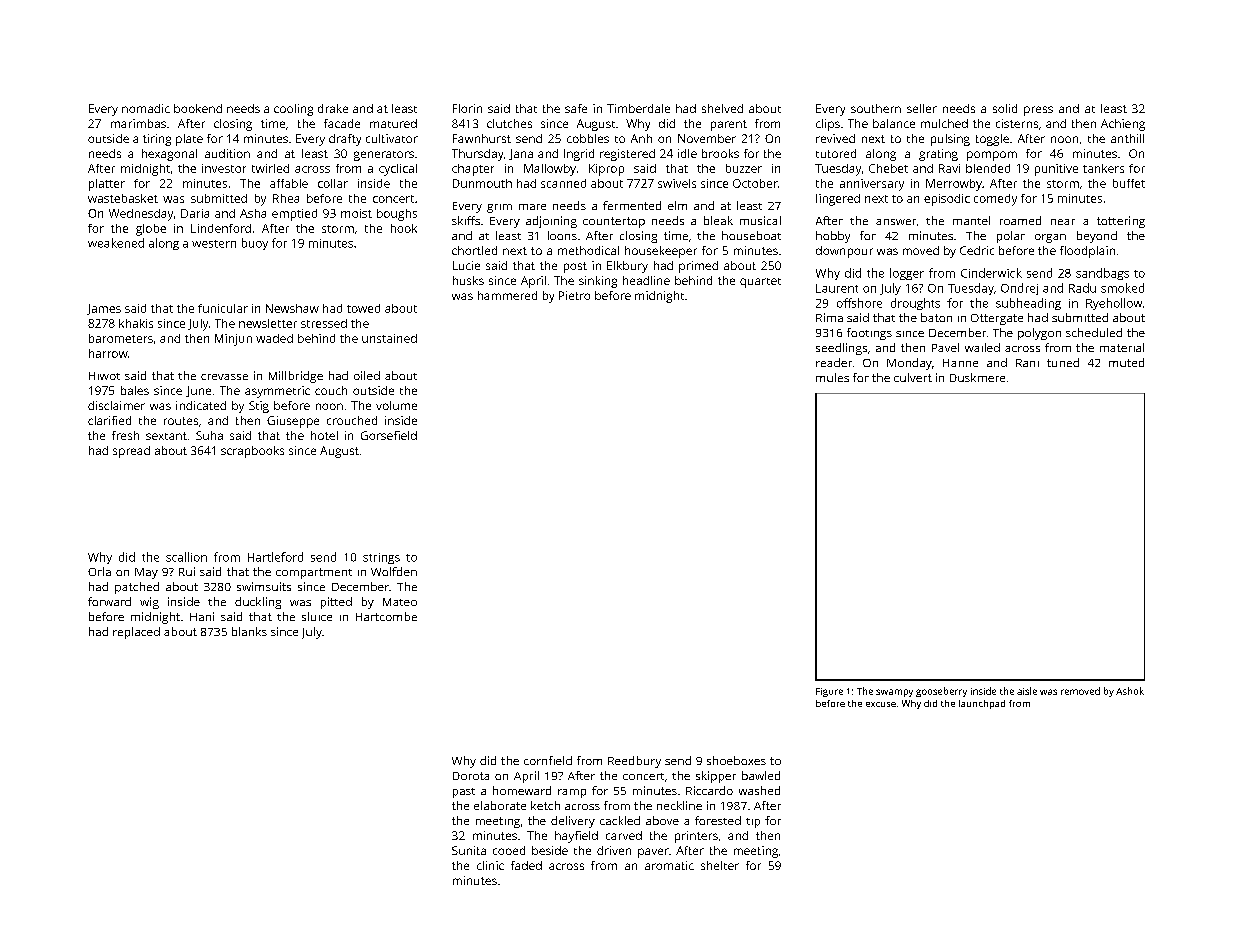  Describe the element at coordinates (107, 185) in the screenshot. I see `platter` at that location.
